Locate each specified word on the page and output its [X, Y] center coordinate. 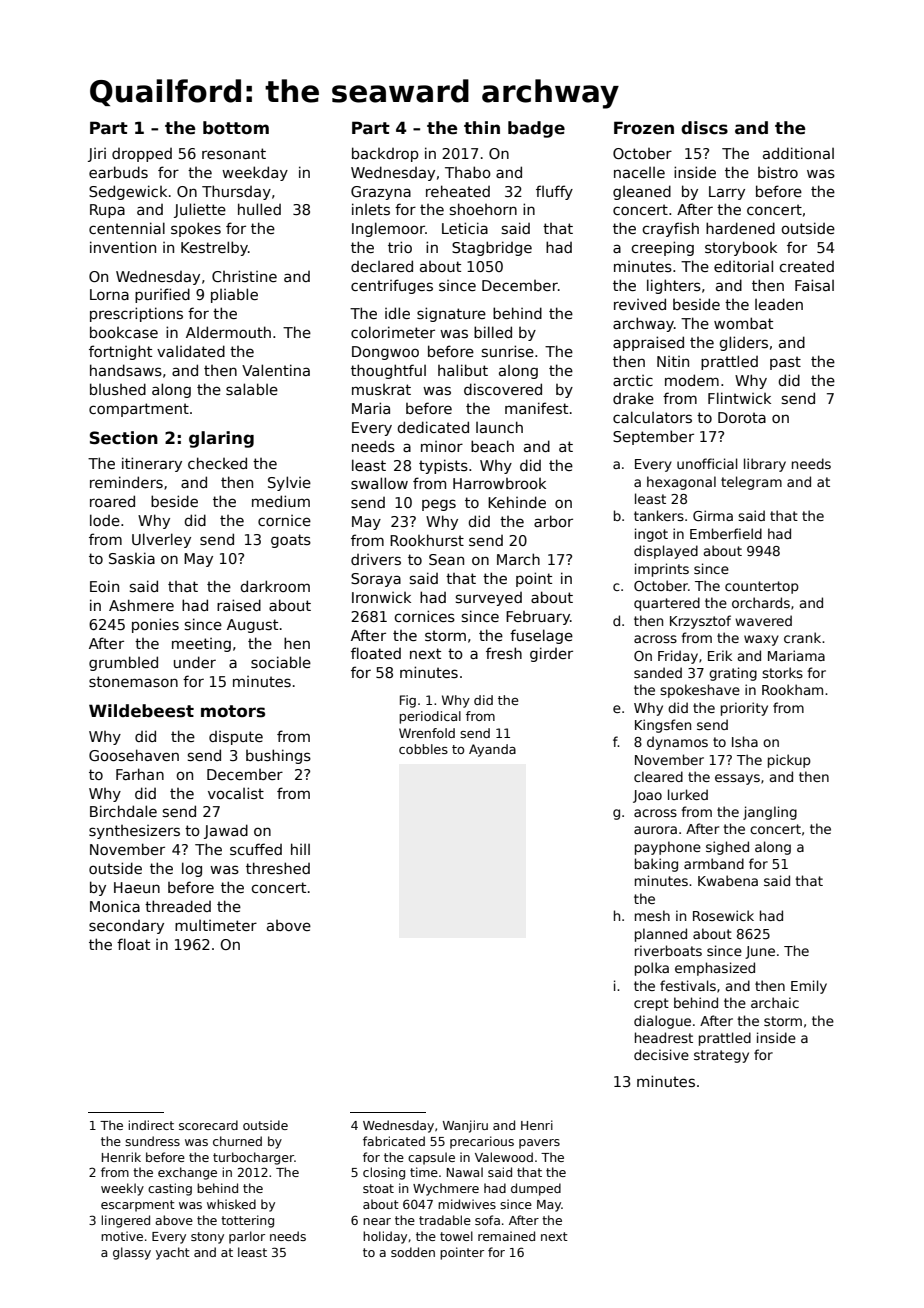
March [518, 559]
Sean [446, 559]
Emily [809, 987]
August [252, 626]
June [760, 952]
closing [384, 1173]
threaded [178, 906]
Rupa [107, 211]
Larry [727, 193]
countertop [762, 587]
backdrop [385, 154]
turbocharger [253, 1158]
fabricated [394, 1141]
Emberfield [726, 533]
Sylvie [289, 483]
